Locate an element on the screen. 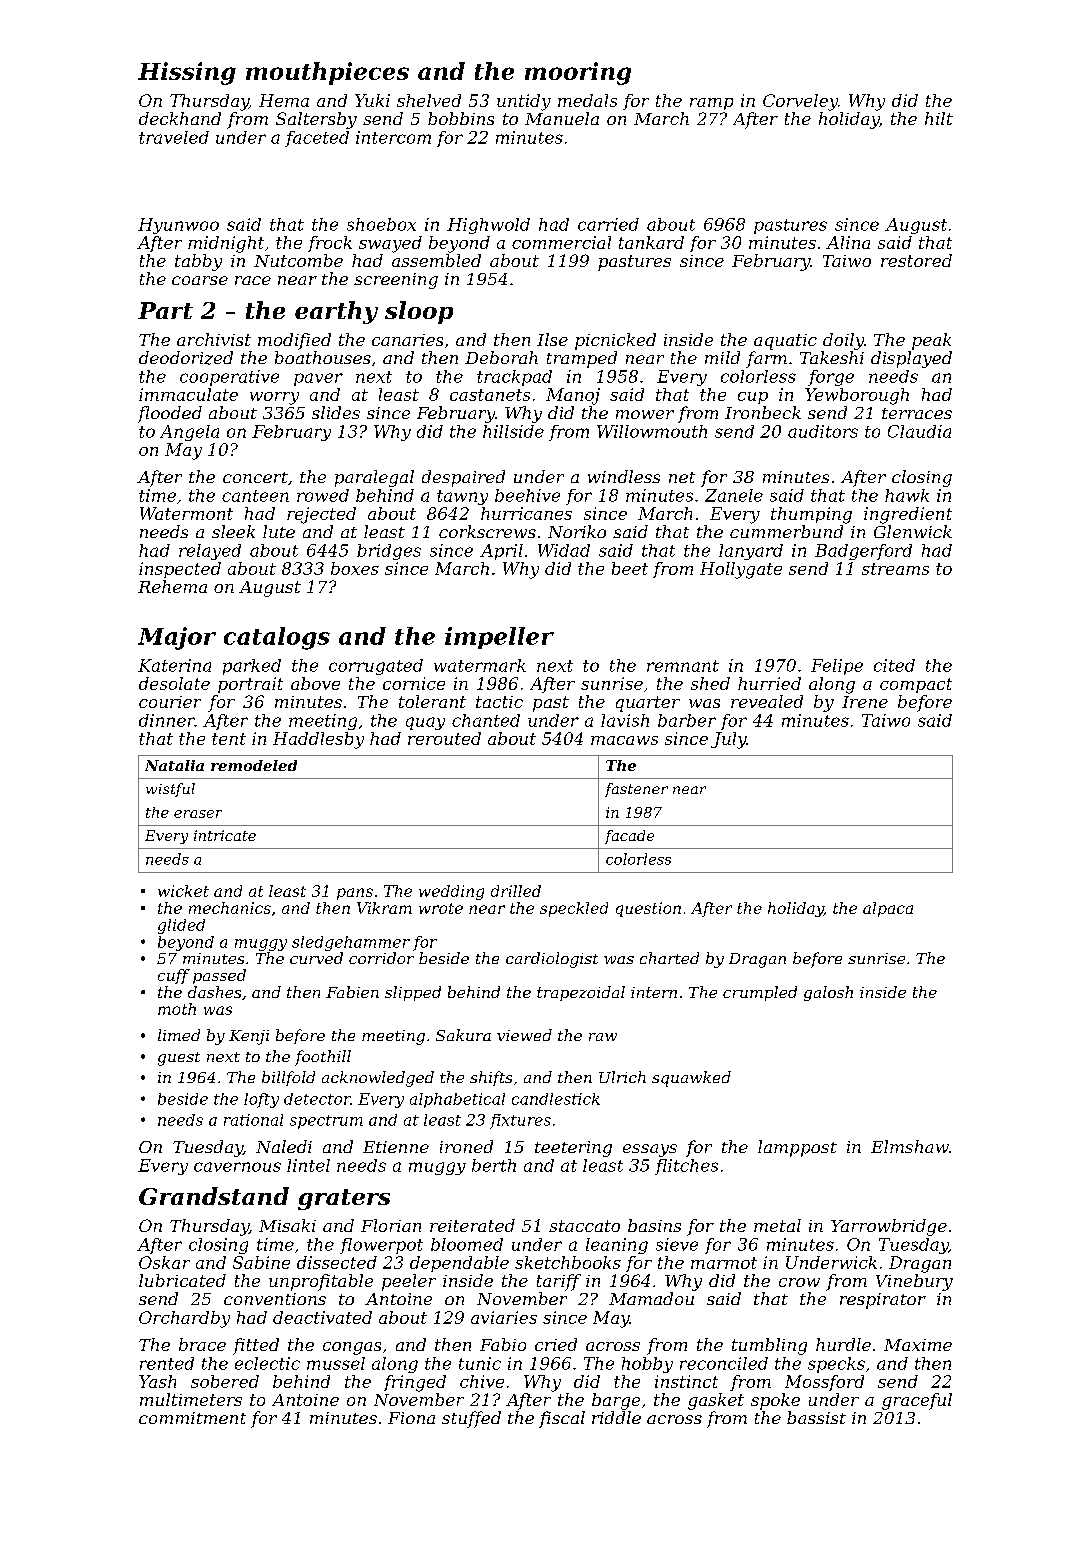 This screenshot has height=1550, width=1091. mooring is located at coordinates (578, 73).
